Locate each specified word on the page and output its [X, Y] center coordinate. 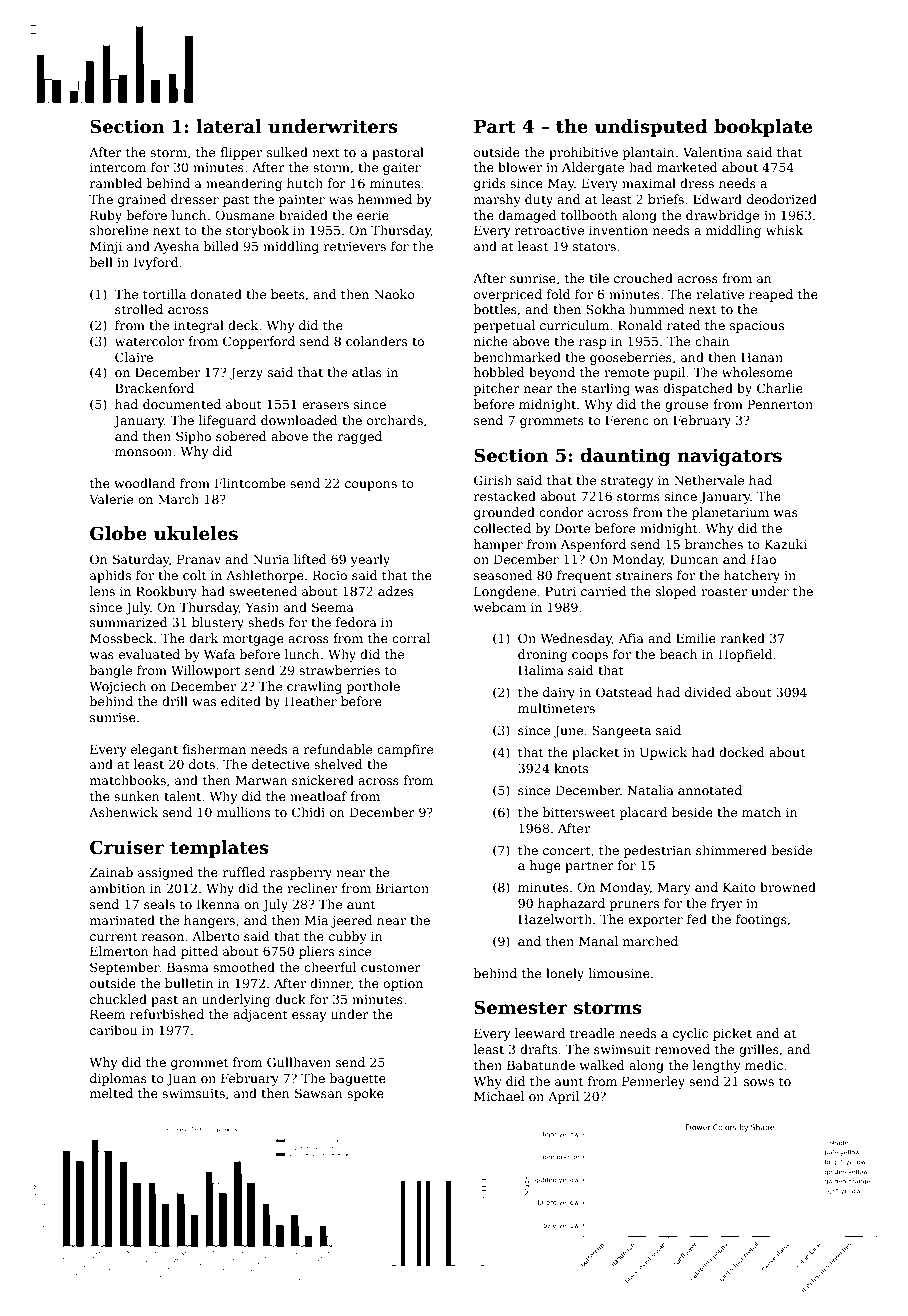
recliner [312, 888]
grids [490, 184]
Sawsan [319, 1093]
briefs [666, 199]
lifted [310, 559]
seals [159, 904]
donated [216, 294]
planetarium [730, 513]
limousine [619, 973]
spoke [365, 1094]
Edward [717, 199]
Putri [560, 591]
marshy [497, 200]
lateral [229, 126]
